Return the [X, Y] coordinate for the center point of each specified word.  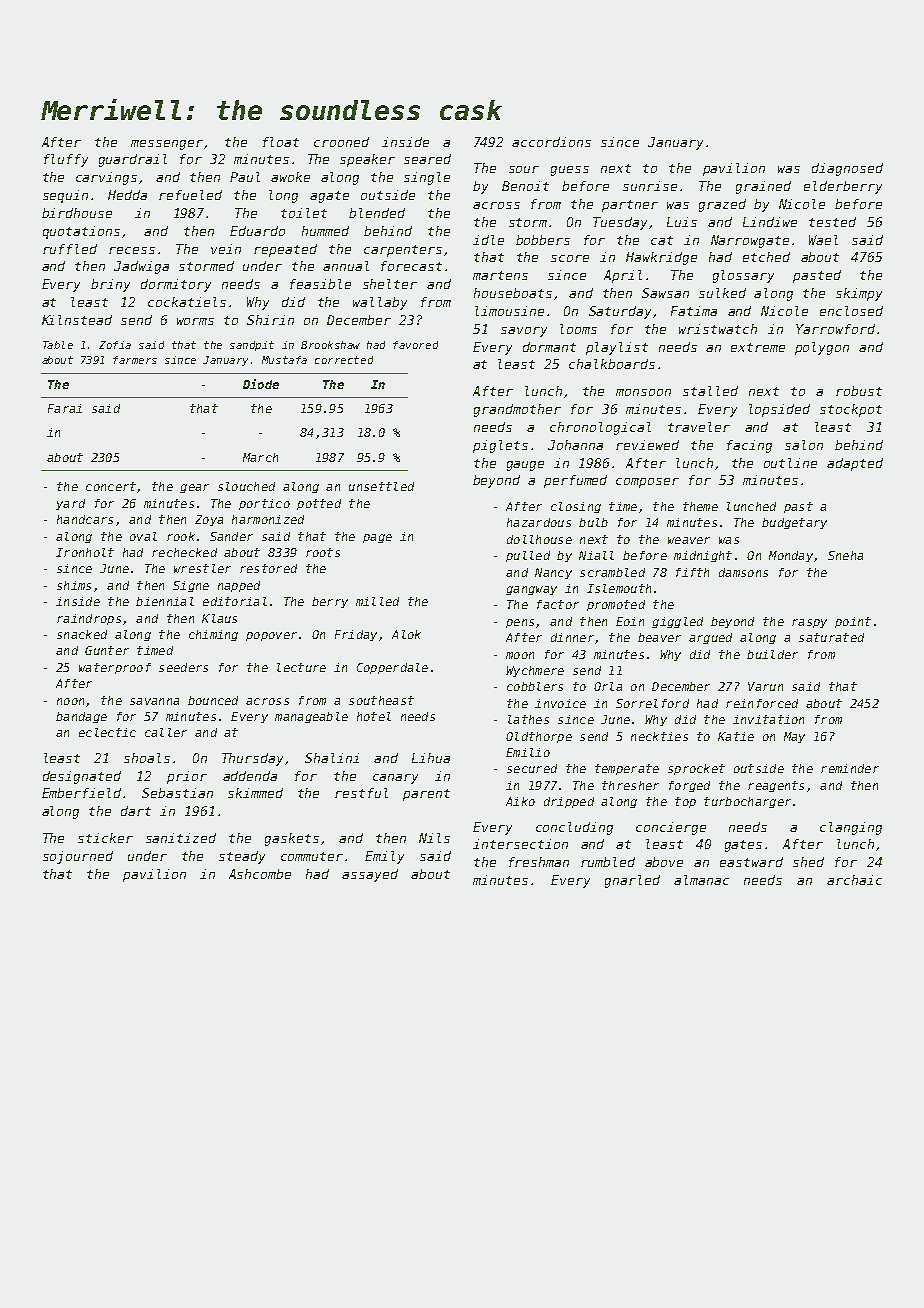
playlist [617, 348]
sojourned [78, 857]
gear [194, 488]
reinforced [762, 703]
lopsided [779, 410]
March [260, 457]
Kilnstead [77, 320]
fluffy [66, 160]
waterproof [115, 668]
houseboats [513, 293]
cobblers [535, 686]
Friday [356, 635]
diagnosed [847, 169]
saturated [831, 637]
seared [427, 159]
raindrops [89, 619]
